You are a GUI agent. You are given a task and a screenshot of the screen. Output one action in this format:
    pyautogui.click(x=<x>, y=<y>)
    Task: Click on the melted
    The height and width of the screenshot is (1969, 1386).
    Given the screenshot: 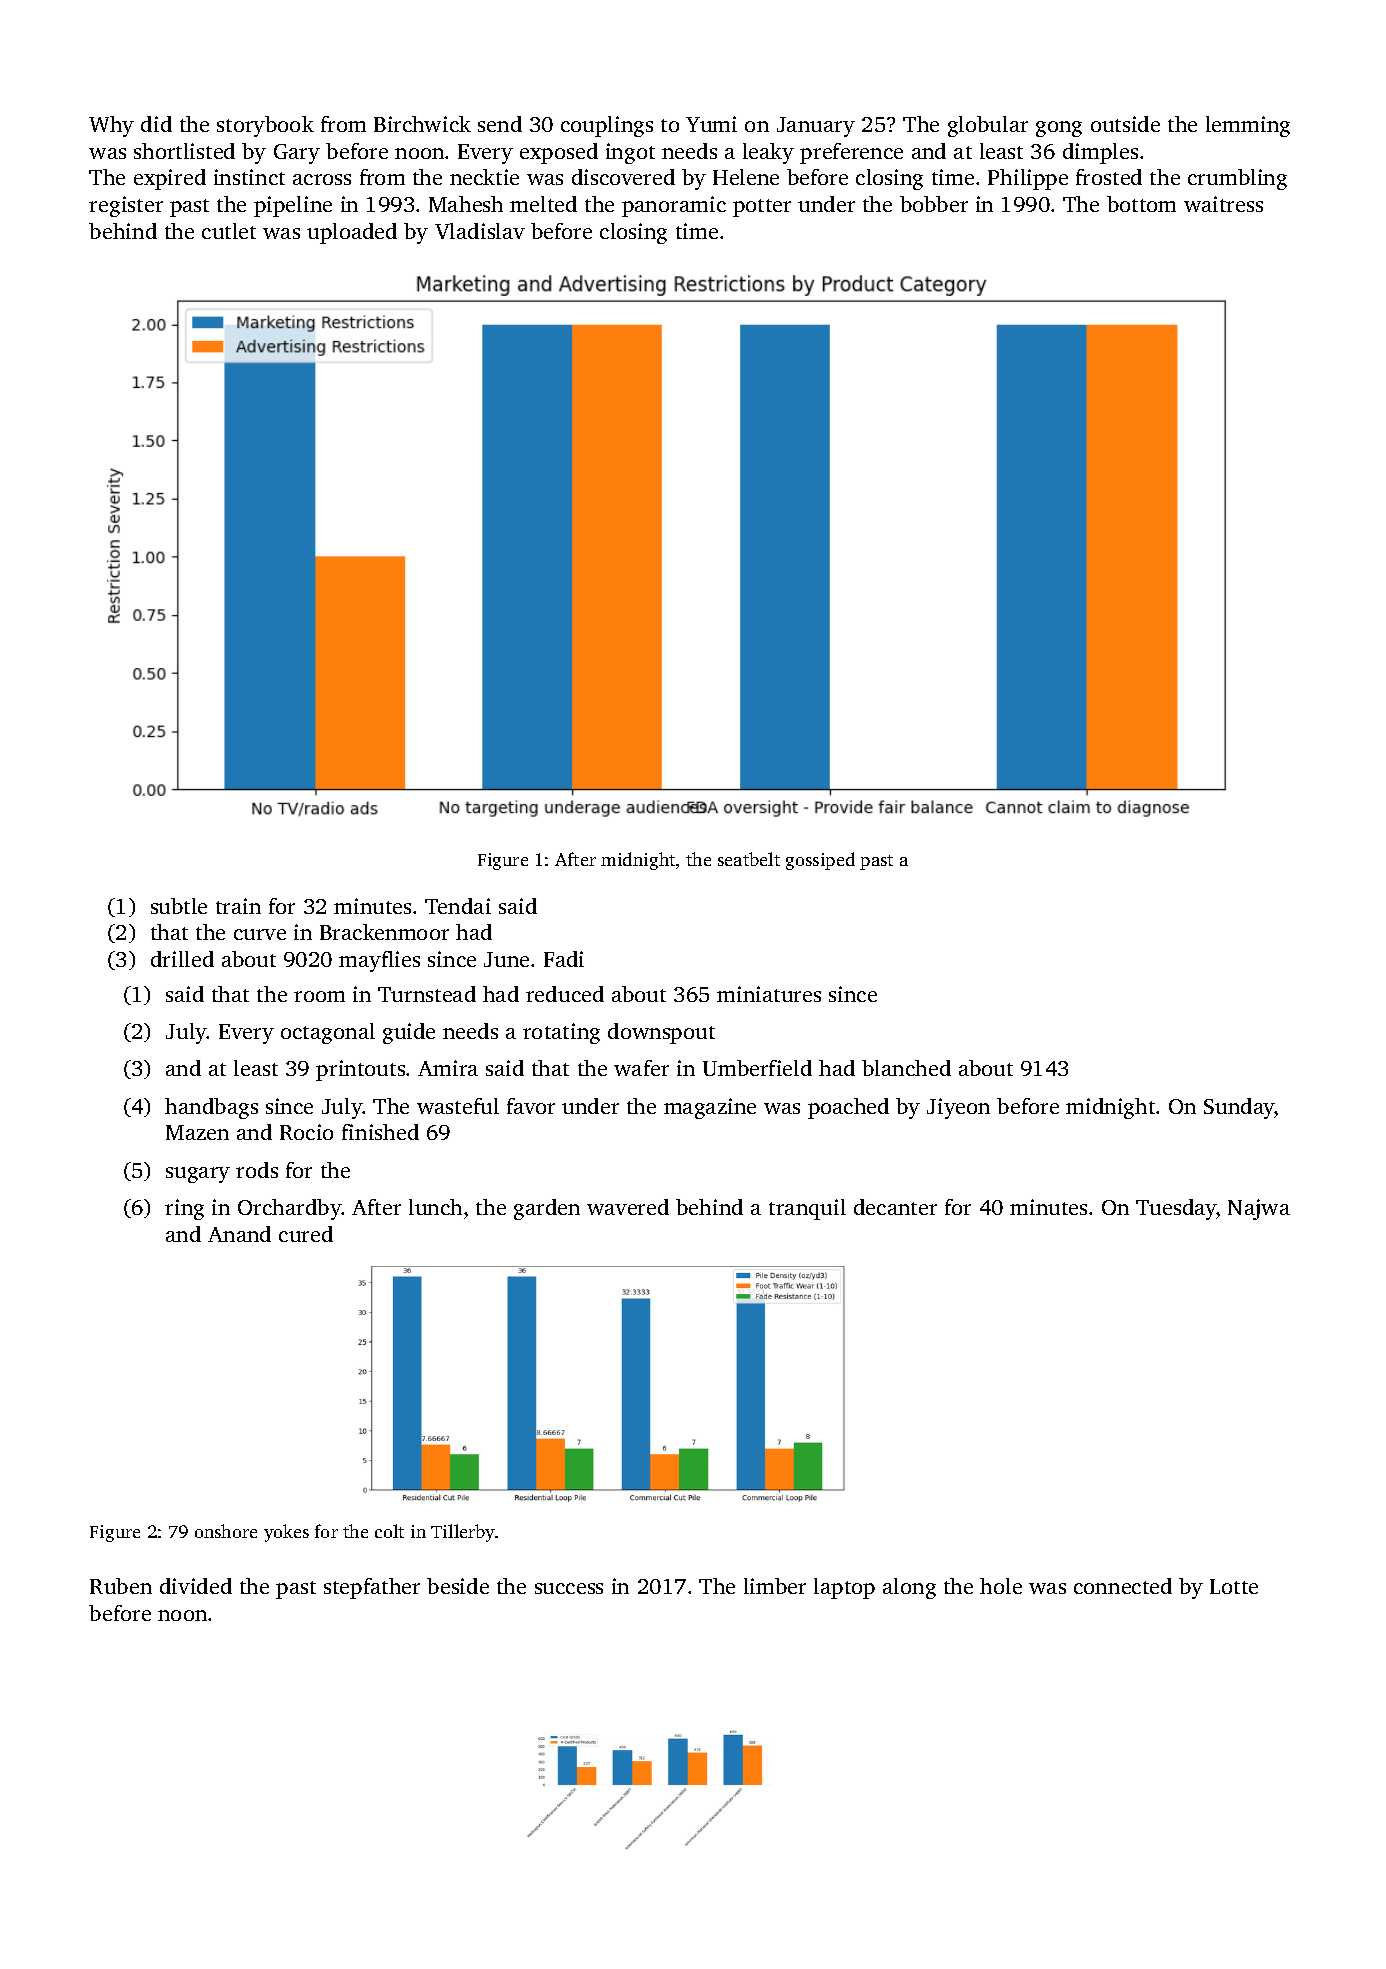 What is the action you would take?
    pyautogui.click(x=543, y=204)
